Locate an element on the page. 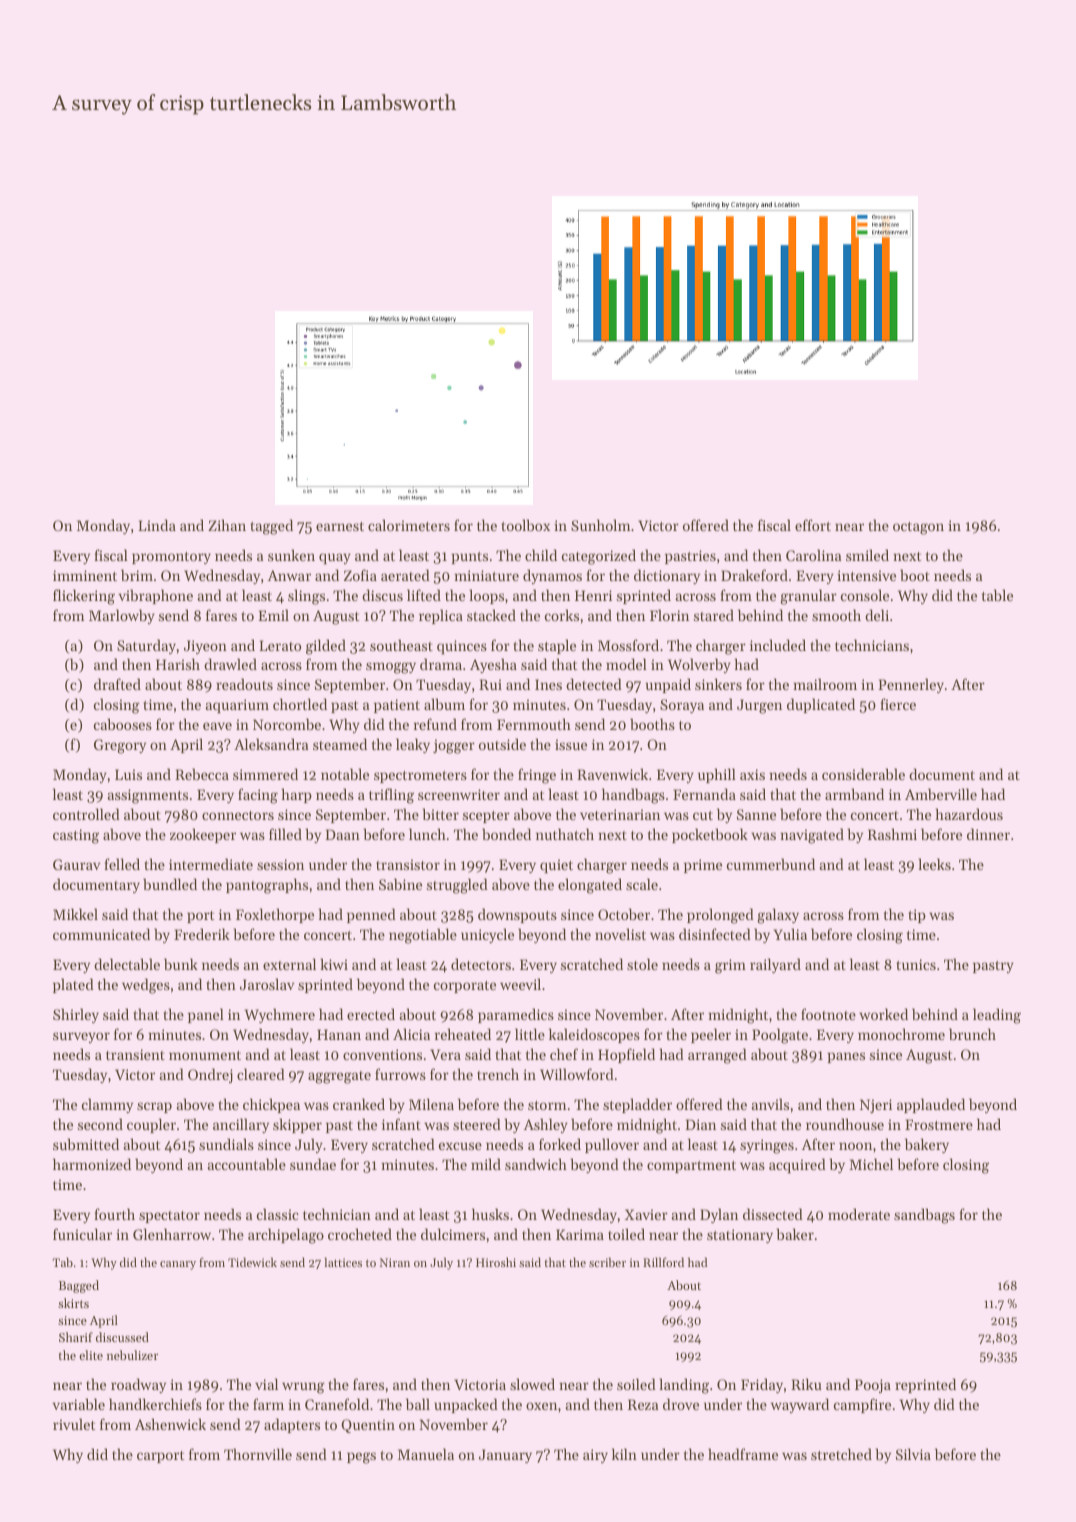  Niran is located at coordinates (395, 1262).
